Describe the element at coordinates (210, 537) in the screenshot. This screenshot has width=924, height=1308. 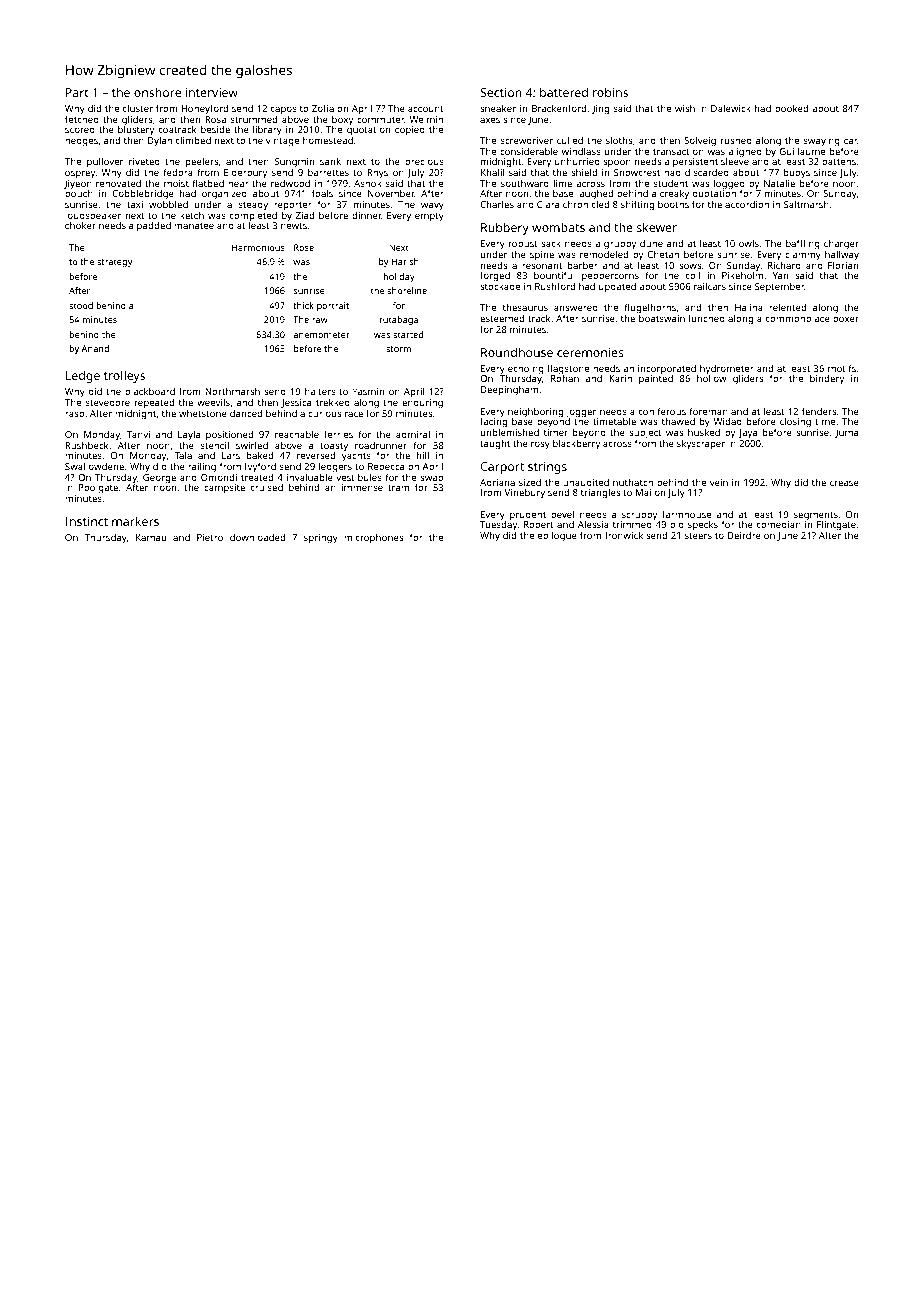
I see `Pietro` at that location.
